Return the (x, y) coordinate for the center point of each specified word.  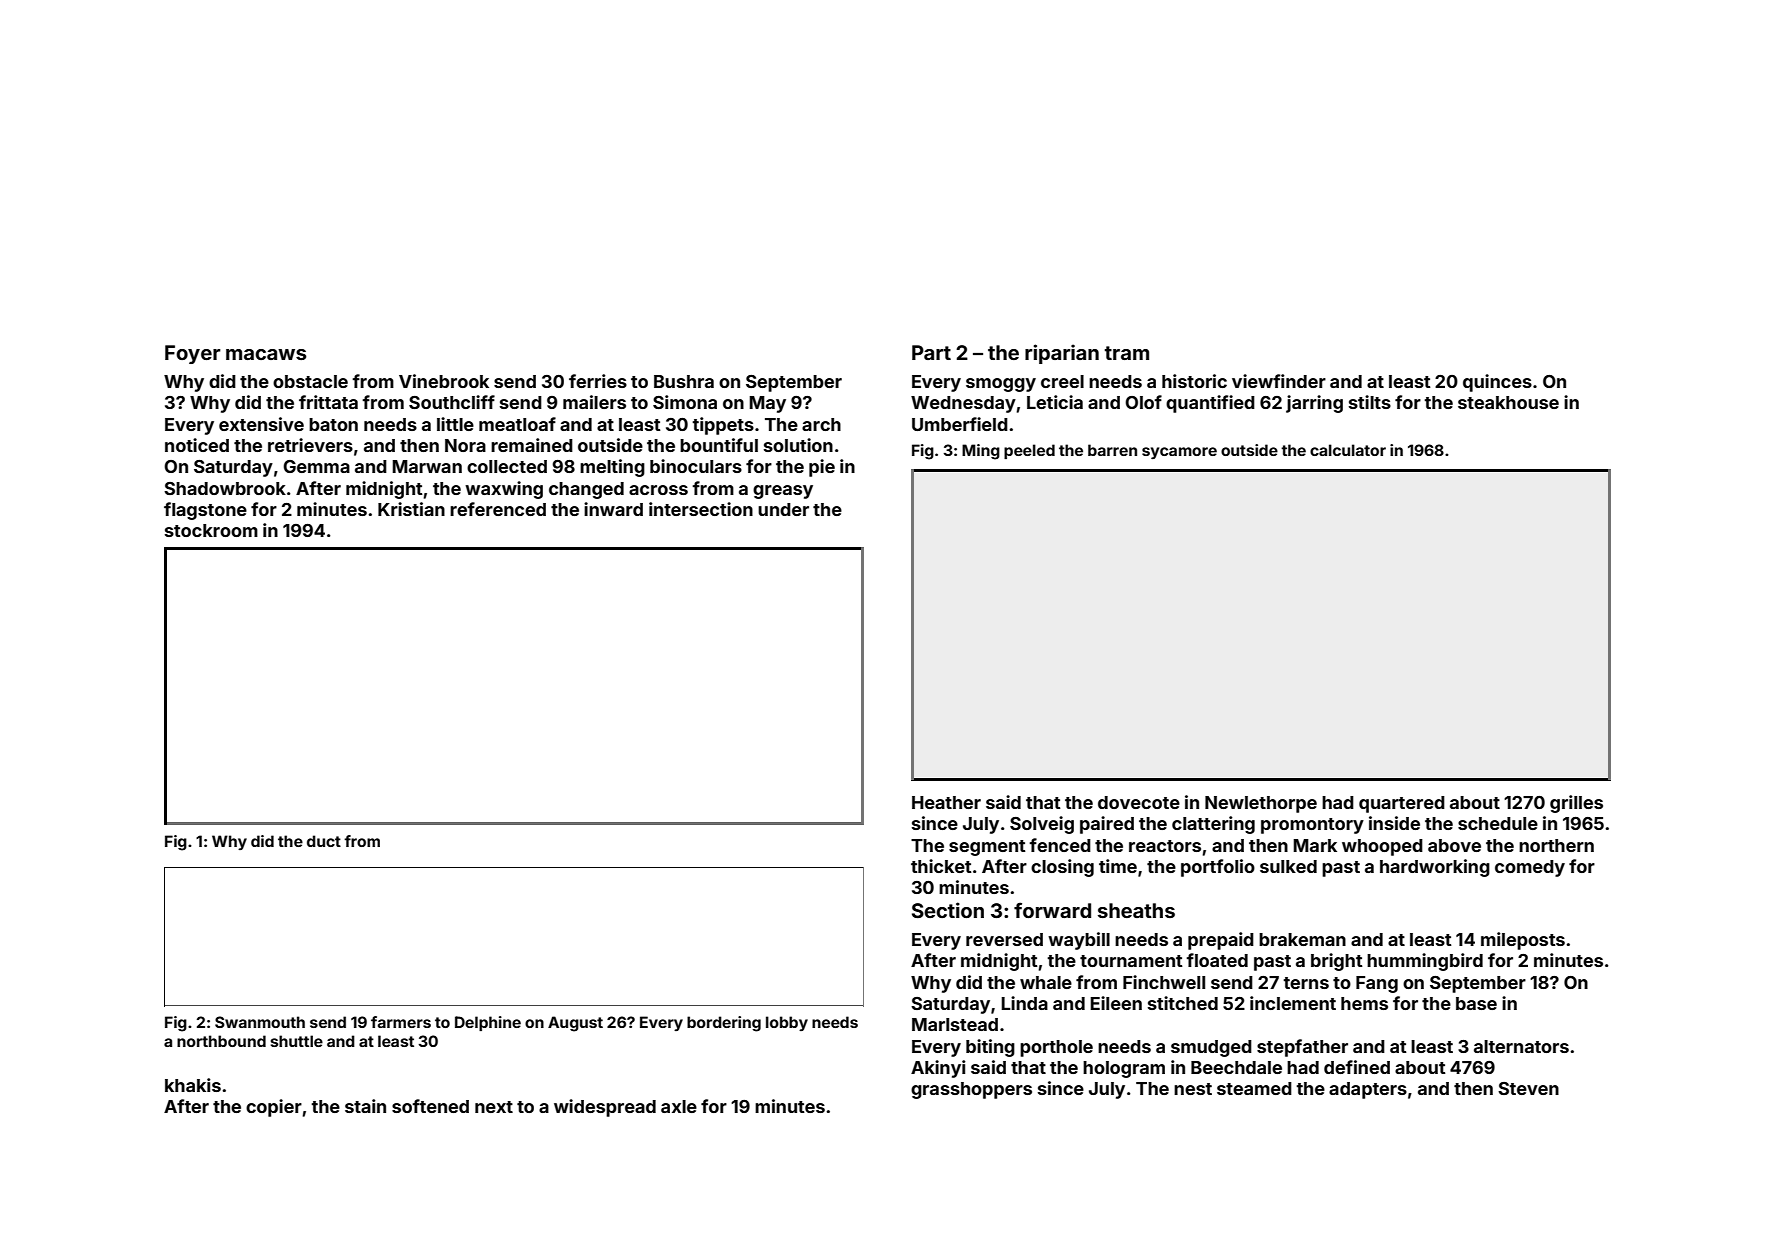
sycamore (1179, 453)
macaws (266, 354)
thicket (941, 866)
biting (990, 1048)
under (783, 509)
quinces (1497, 383)
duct (324, 841)
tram (1127, 353)
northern (1556, 845)
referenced (498, 509)
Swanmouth (260, 1022)
